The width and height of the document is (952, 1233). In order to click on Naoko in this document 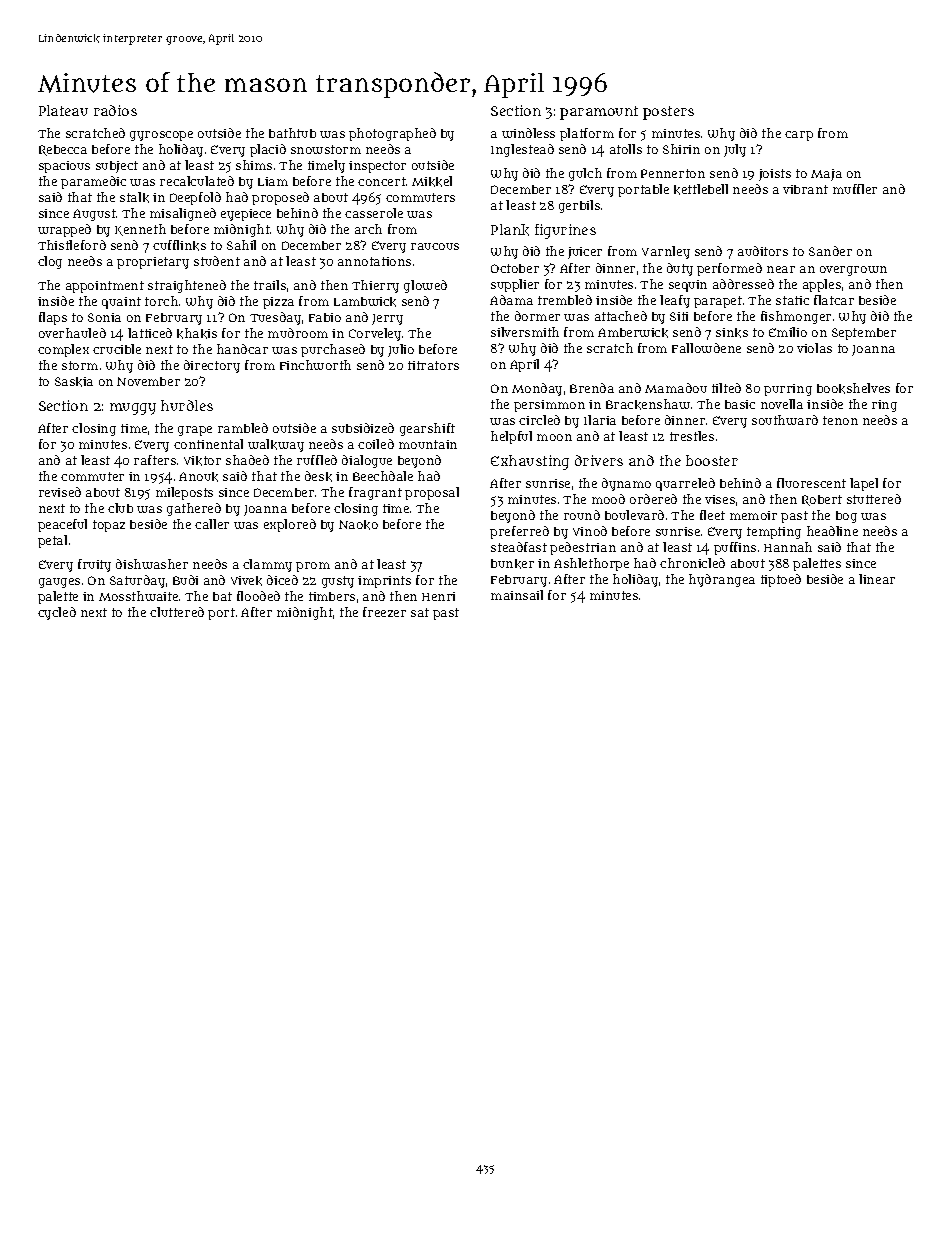, I will do `click(358, 525)`.
